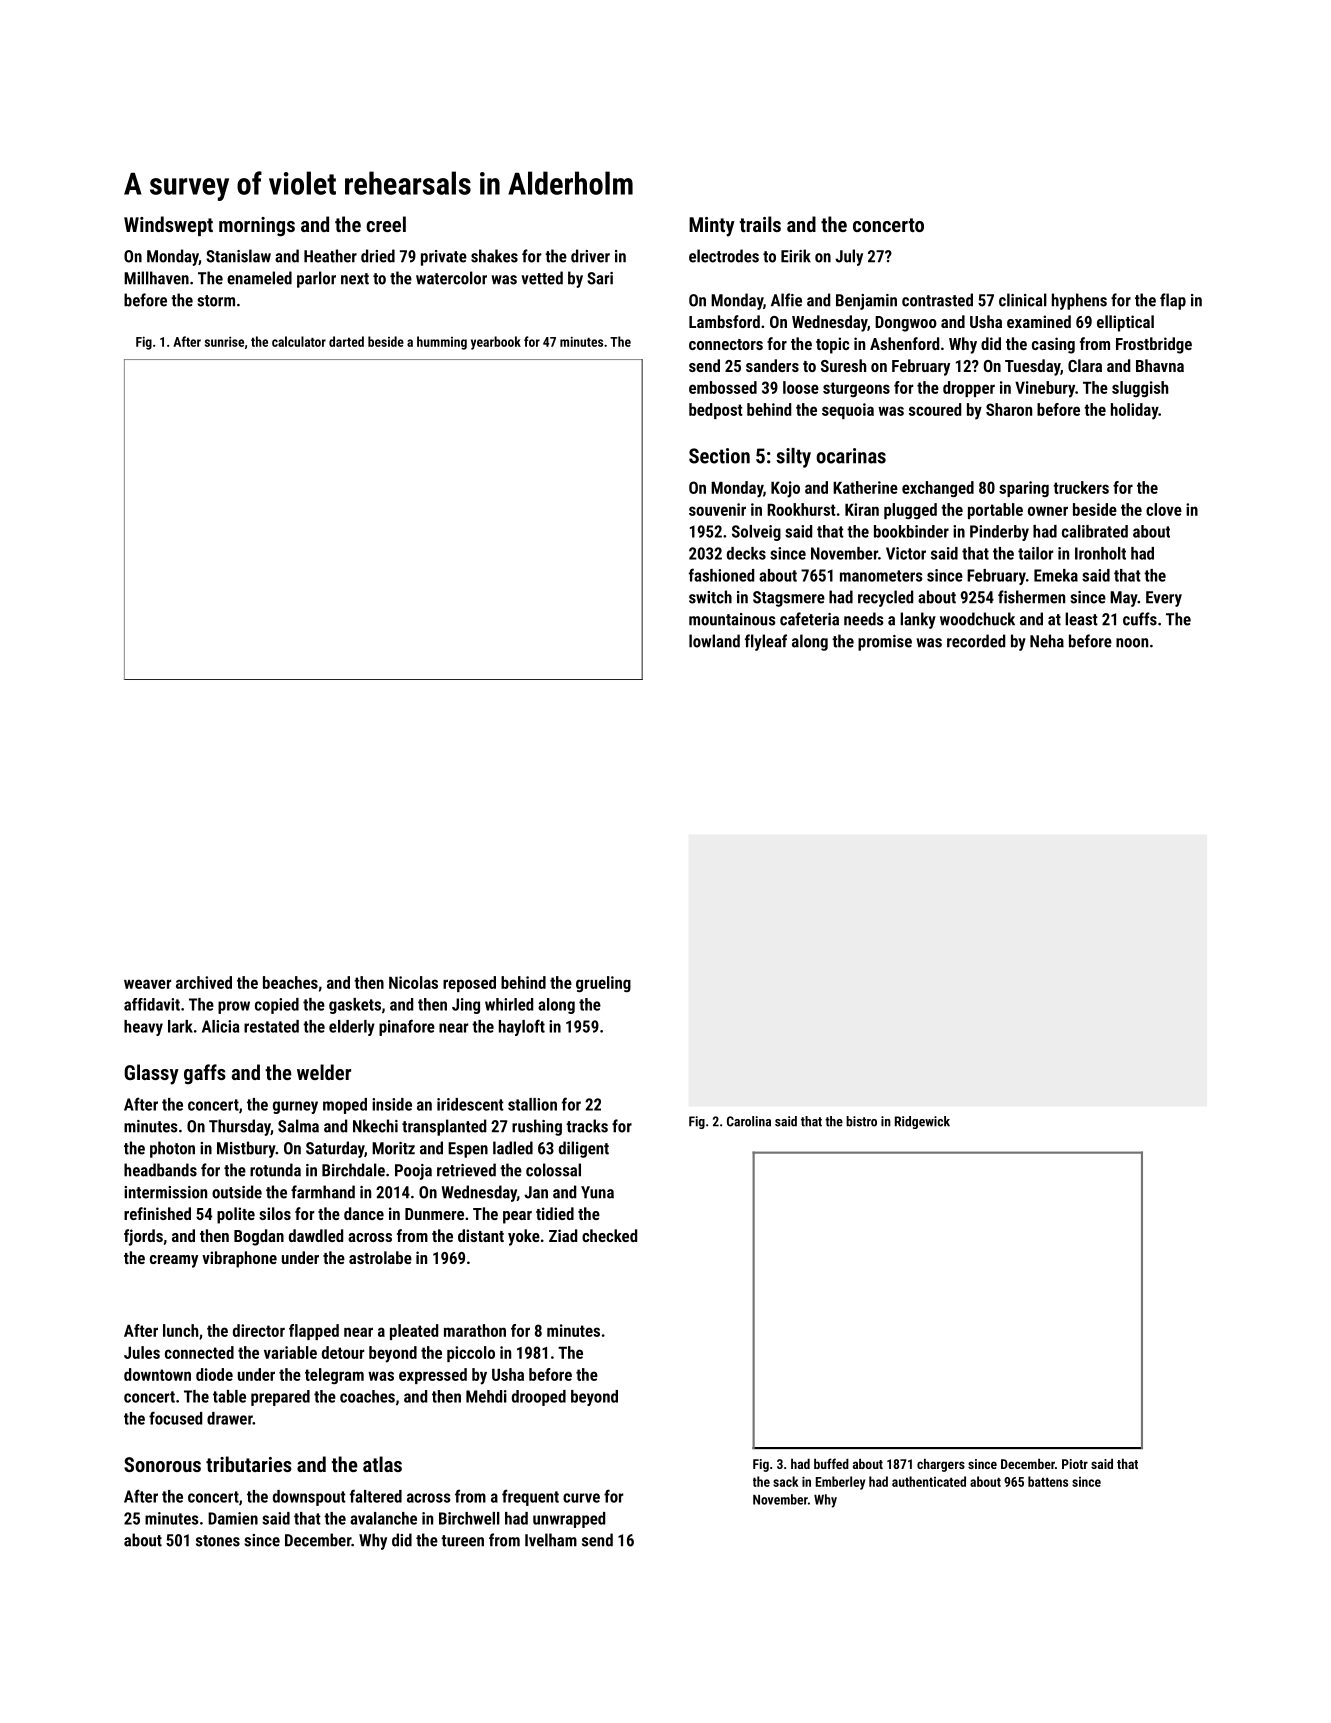 The height and width of the document is (1723, 1331). What do you see at coordinates (861, 1121) in the document?
I see `bistro` at bounding box center [861, 1121].
